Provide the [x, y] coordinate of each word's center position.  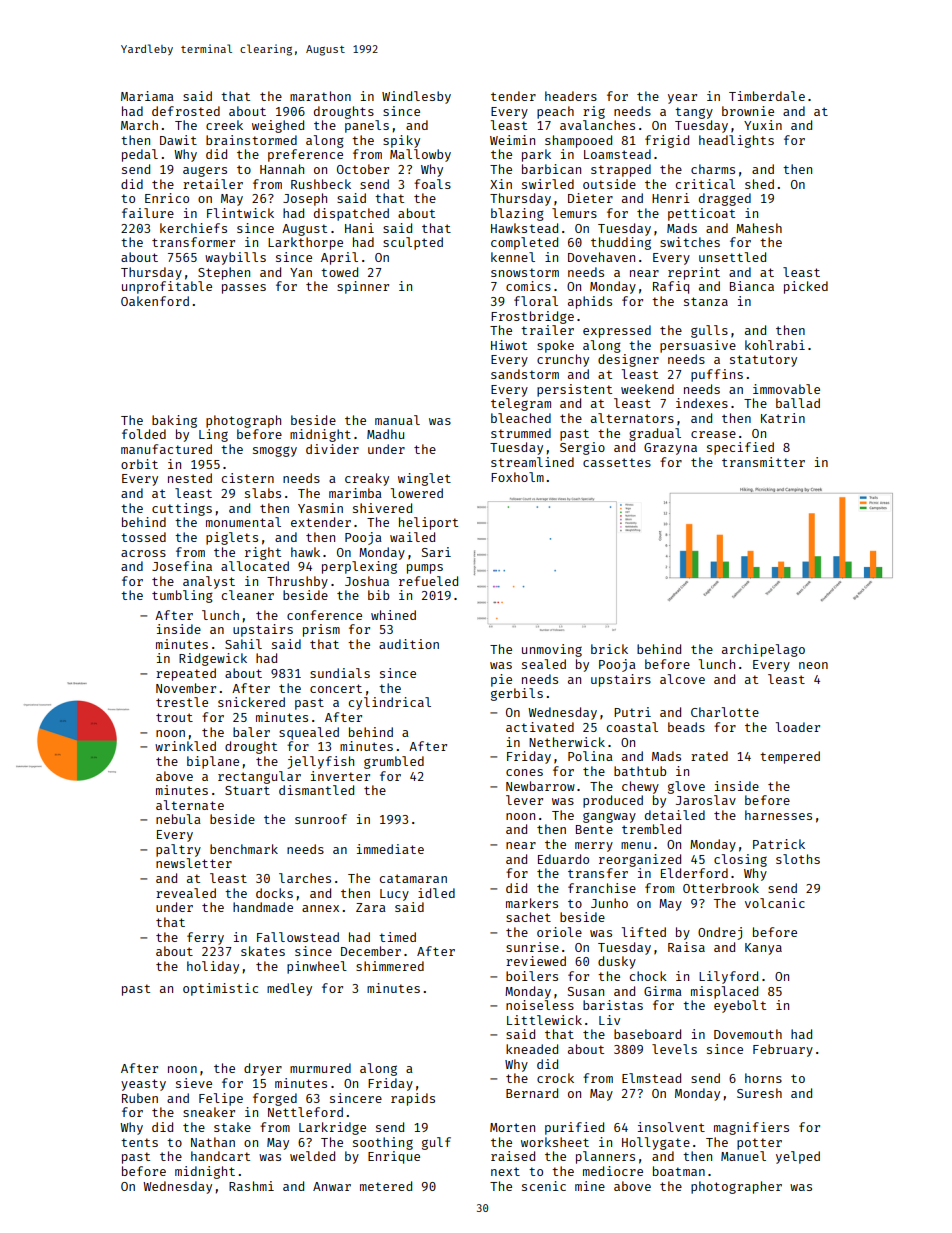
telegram [521, 404]
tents [139, 1142]
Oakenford [155, 301]
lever [524, 800]
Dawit [178, 140]
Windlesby [416, 97]
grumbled [394, 762]
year [682, 99]
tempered [790, 757]
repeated [186, 674]
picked [806, 287]
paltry [178, 850]
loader [798, 727]
